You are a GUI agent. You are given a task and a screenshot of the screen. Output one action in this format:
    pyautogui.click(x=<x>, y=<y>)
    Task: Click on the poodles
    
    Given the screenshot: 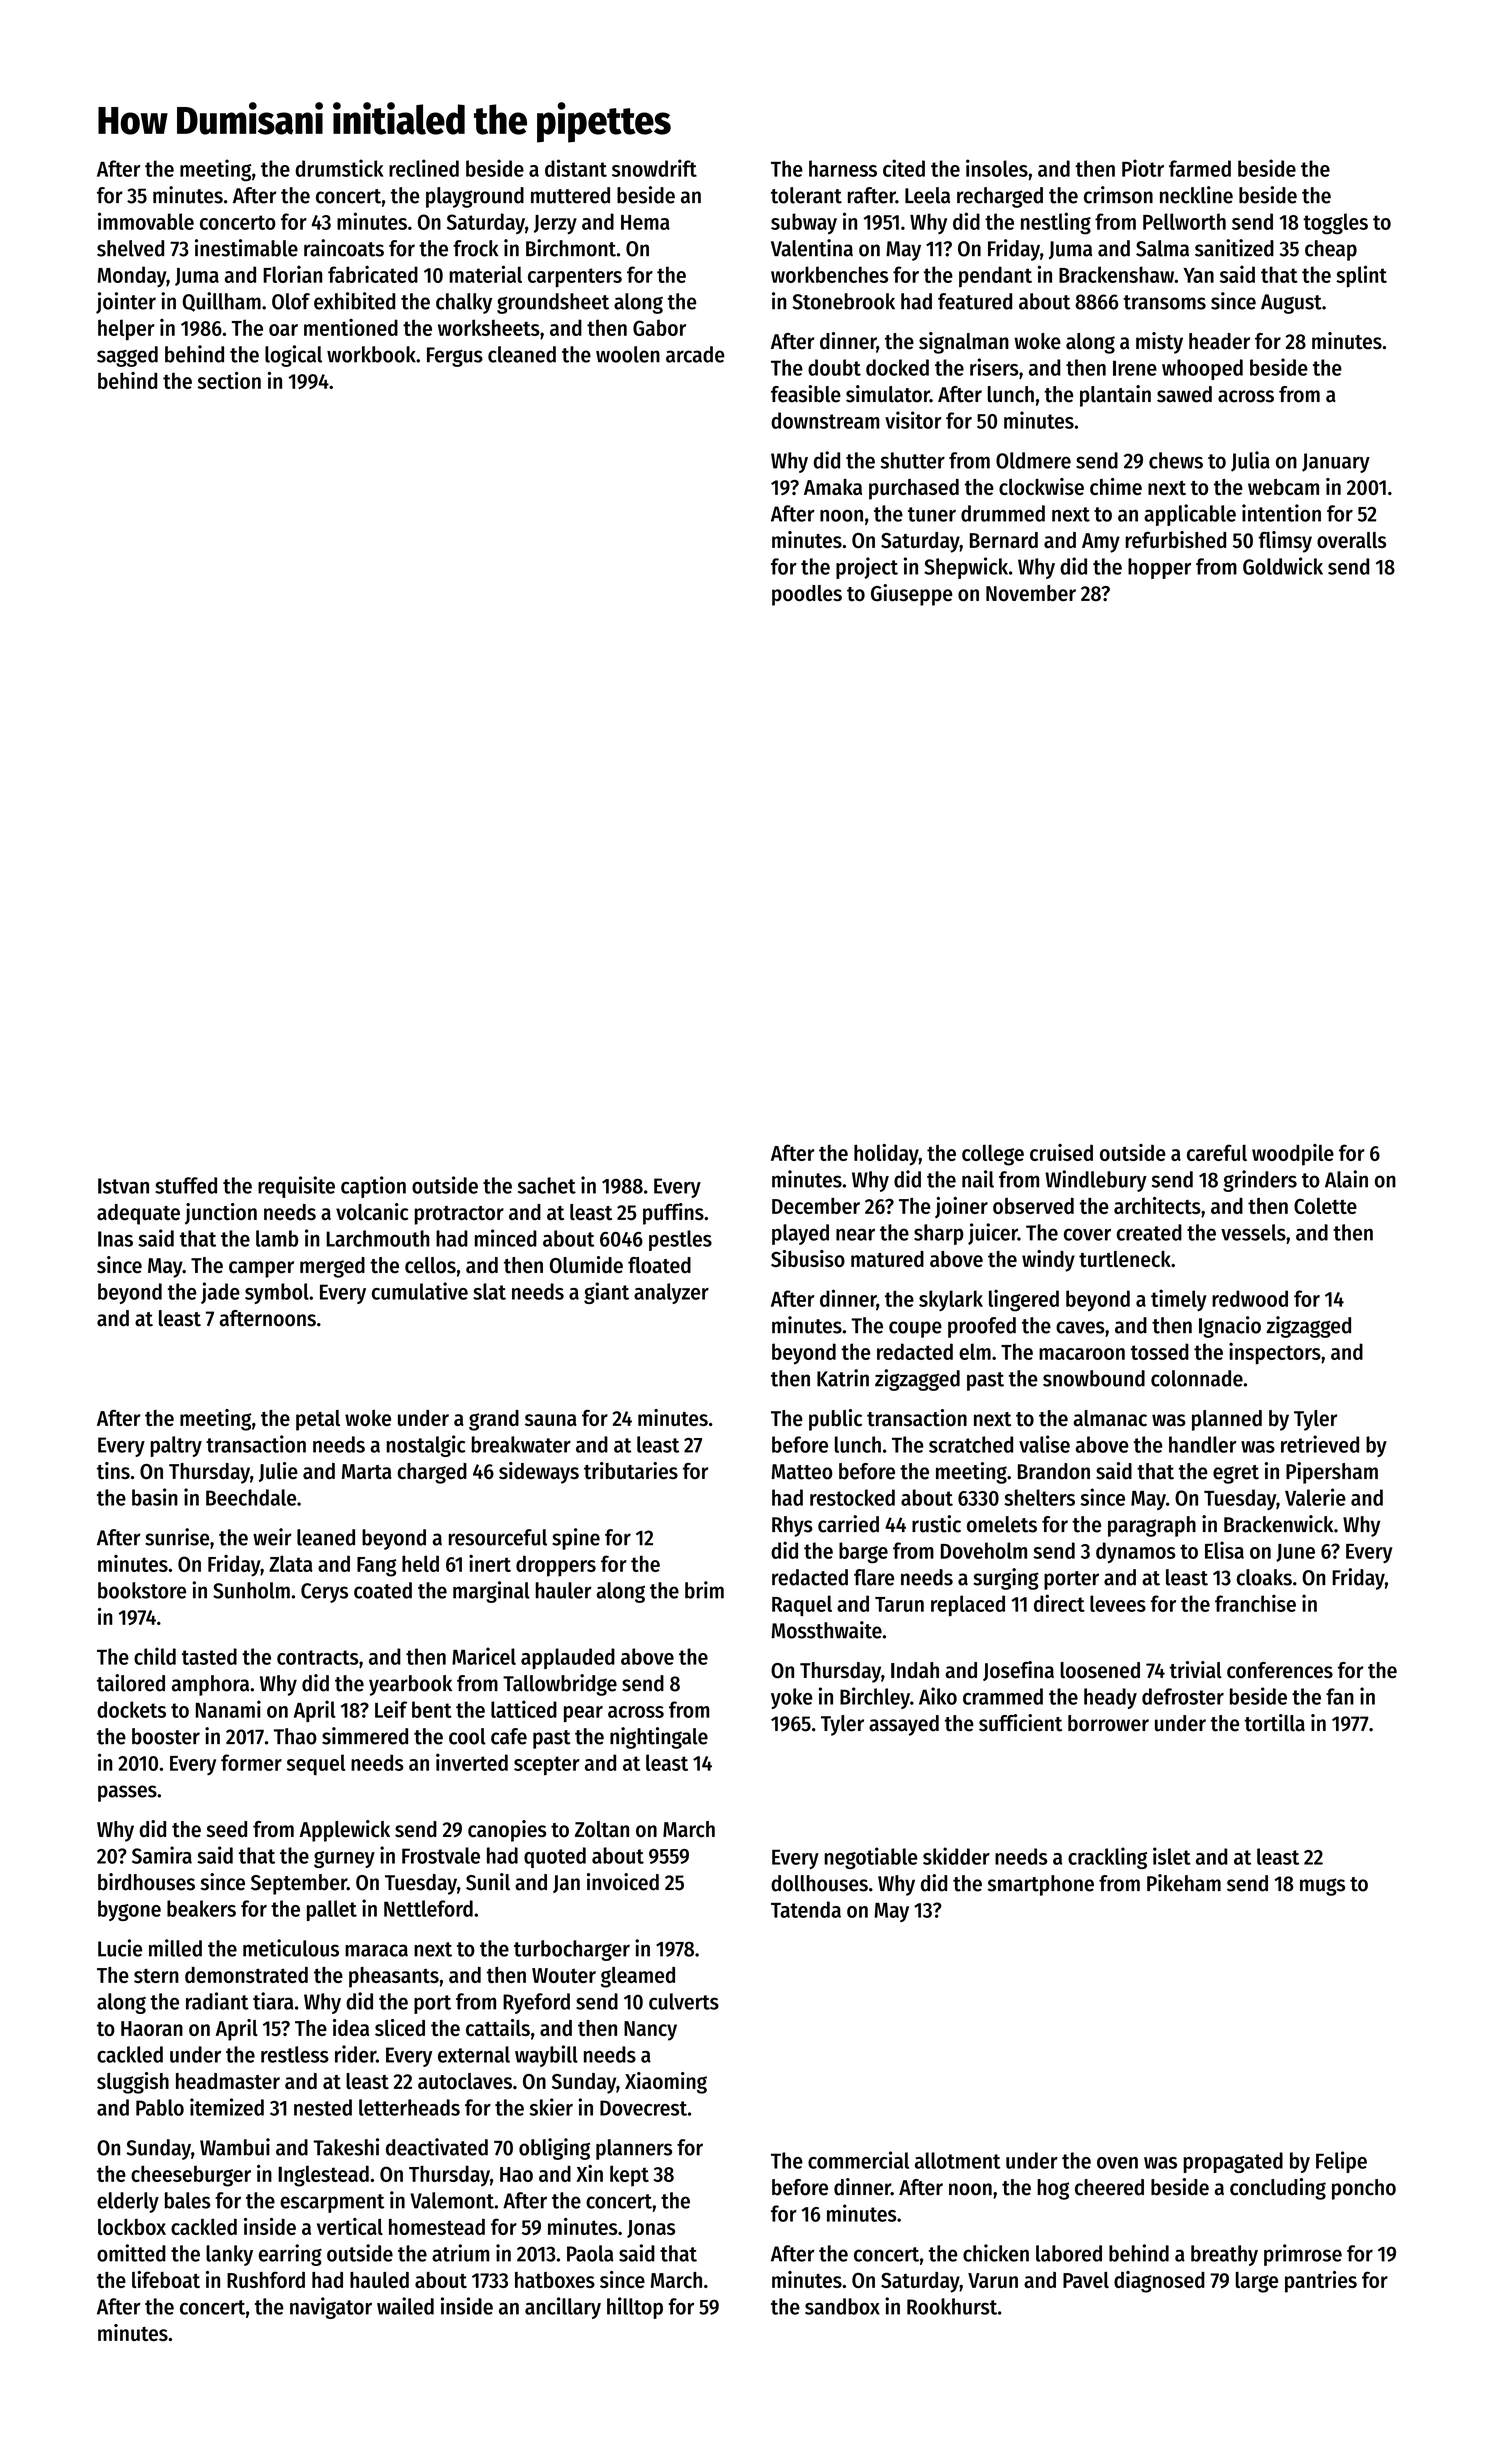 What is the action you would take?
    pyautogui.click(x=807, y=595)
